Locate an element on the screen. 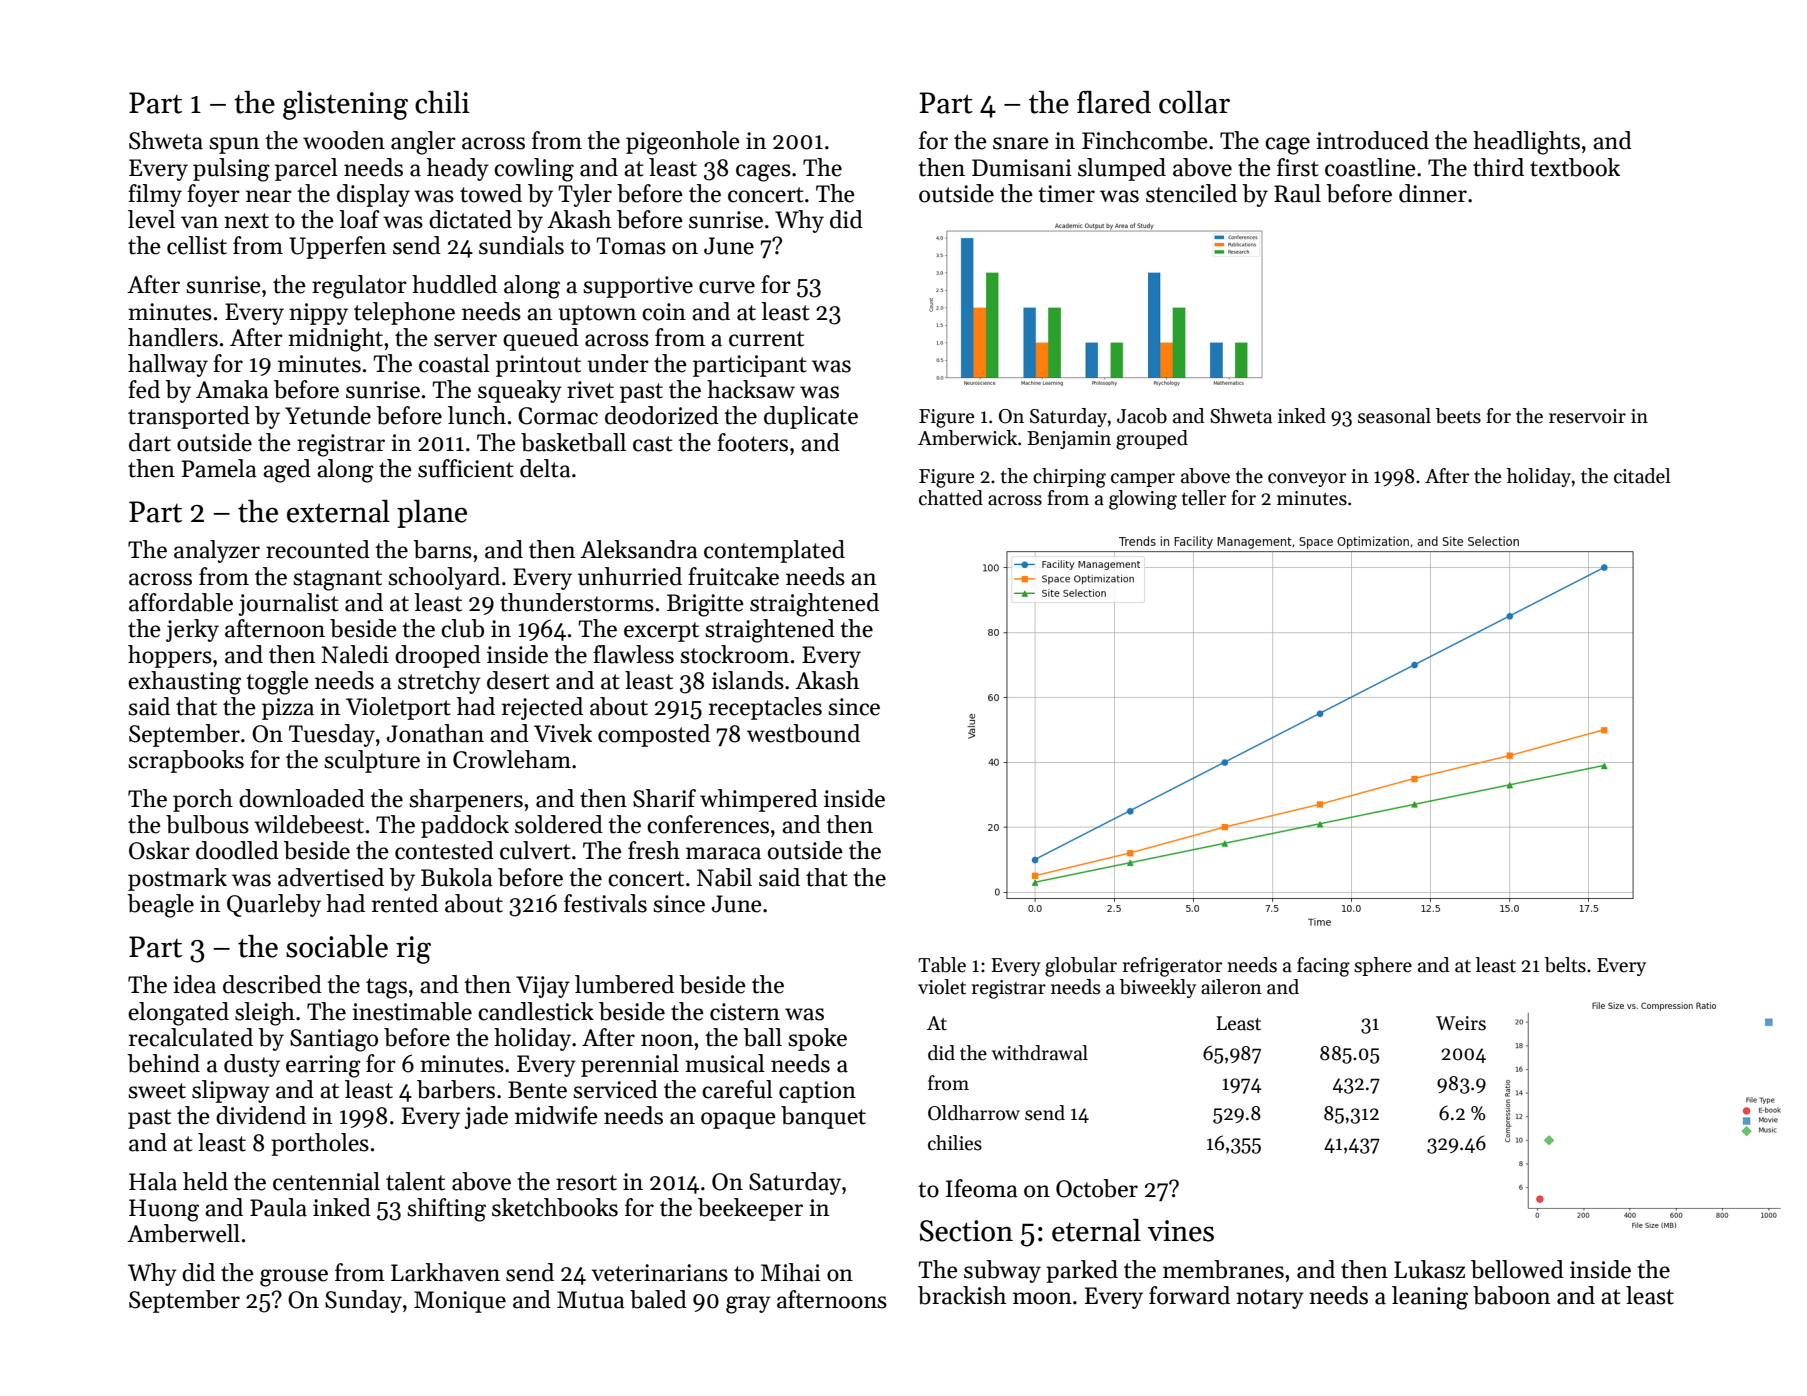 The image size is (1807, 1396). contemplated is located at coordinates (774, 551).
